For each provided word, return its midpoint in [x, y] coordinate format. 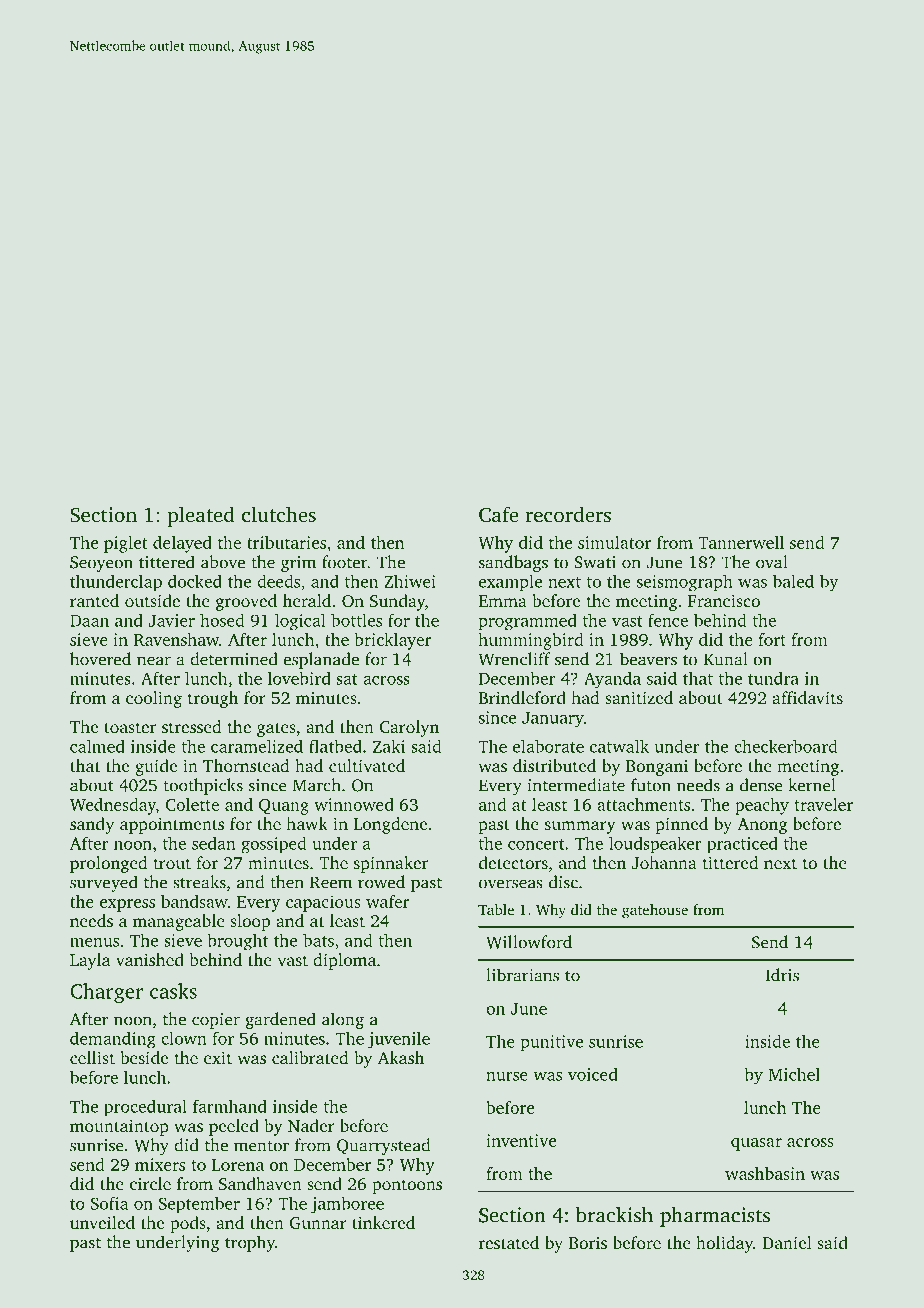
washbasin [765, 1173]
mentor [261, 1146]
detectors [513, 862]
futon [651, 785]
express [127, 905]
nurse [507, 1076]
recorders [568, 514]
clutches [279, 514]
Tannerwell [741, 542]
